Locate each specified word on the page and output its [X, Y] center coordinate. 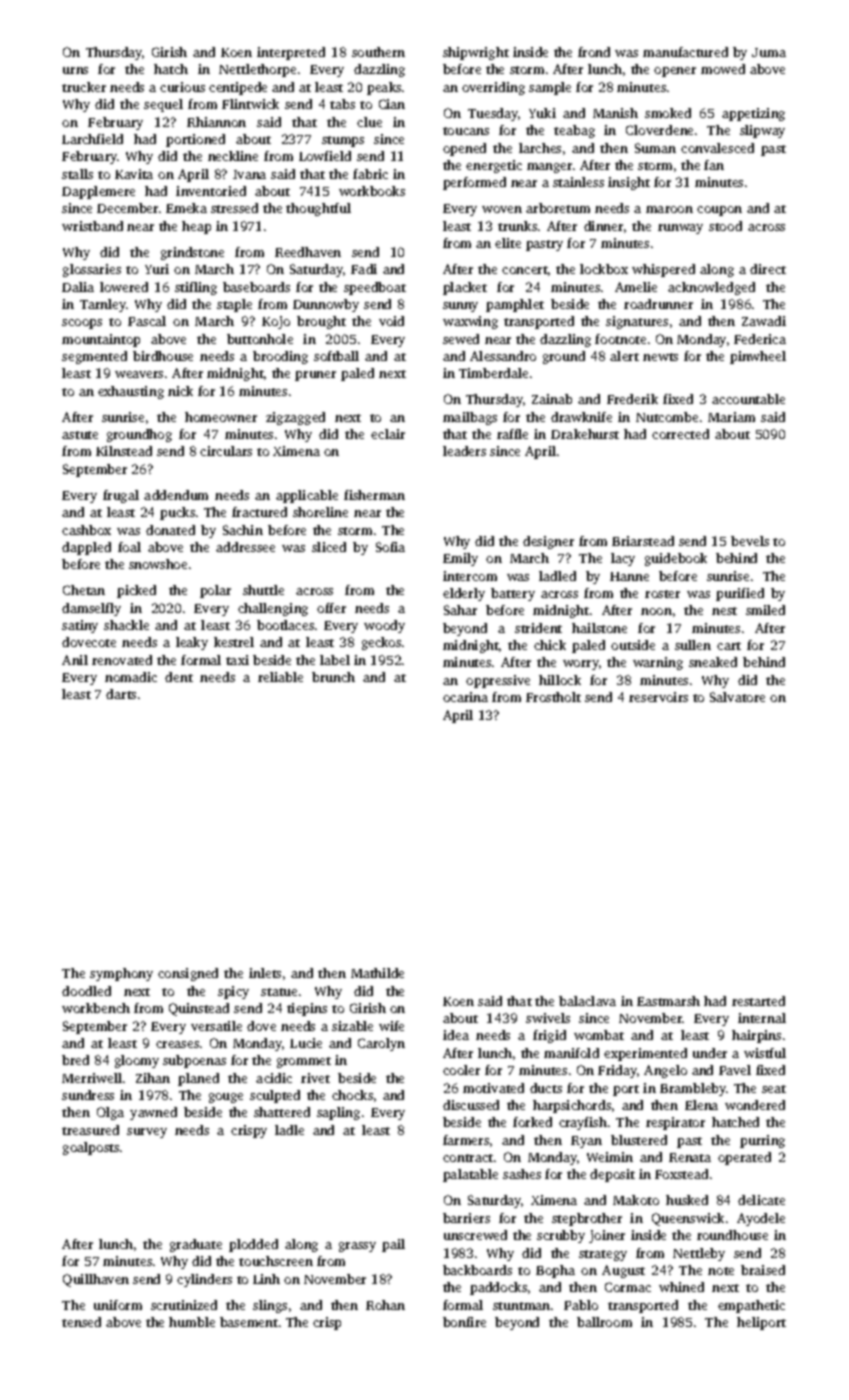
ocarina [465, 697]
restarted [758, 1001]
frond [594, 52]
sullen [693, 645]
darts [121, 694]
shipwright [476, 53]
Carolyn [381, 1044]
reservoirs [658, 697]
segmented [94, 357]
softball [336, 356]
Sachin [243, 530]
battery [513, 594]
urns [75, 70]
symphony [121, 974]
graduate [196, 1245]
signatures [637, 322]
